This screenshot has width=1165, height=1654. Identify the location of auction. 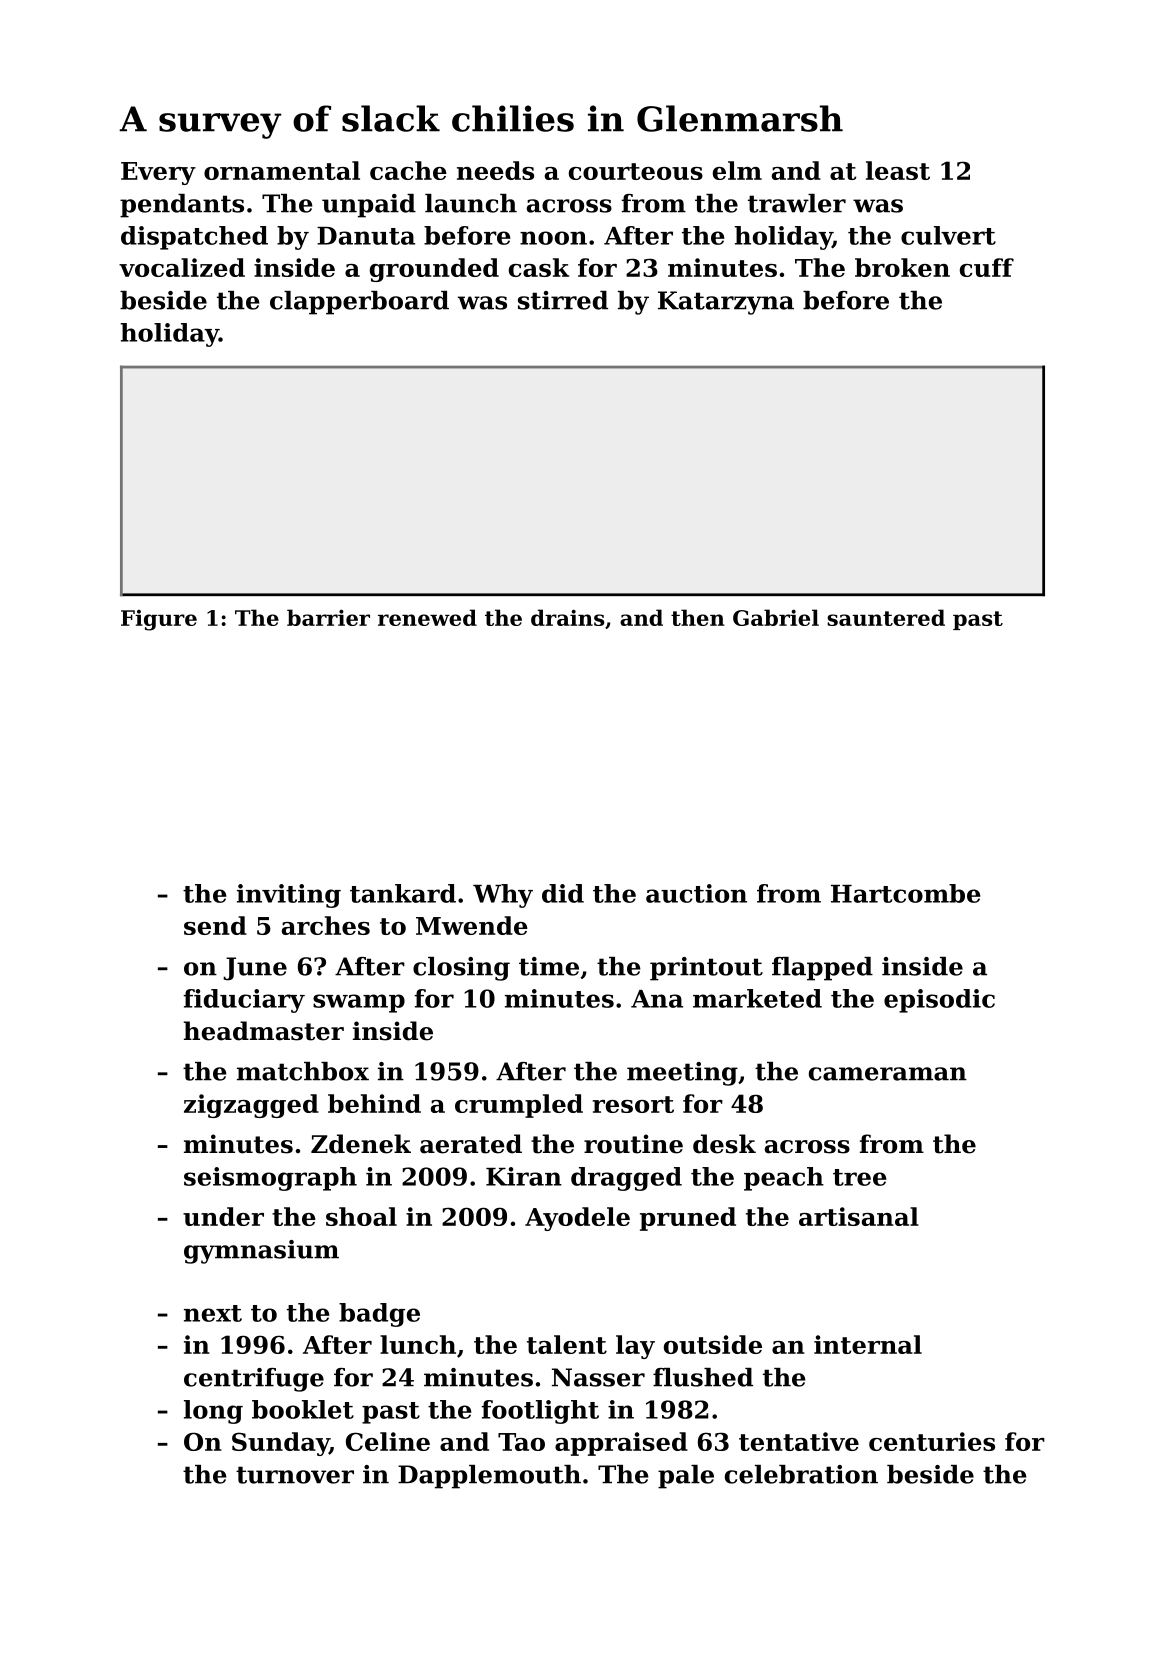
(696, 893).
